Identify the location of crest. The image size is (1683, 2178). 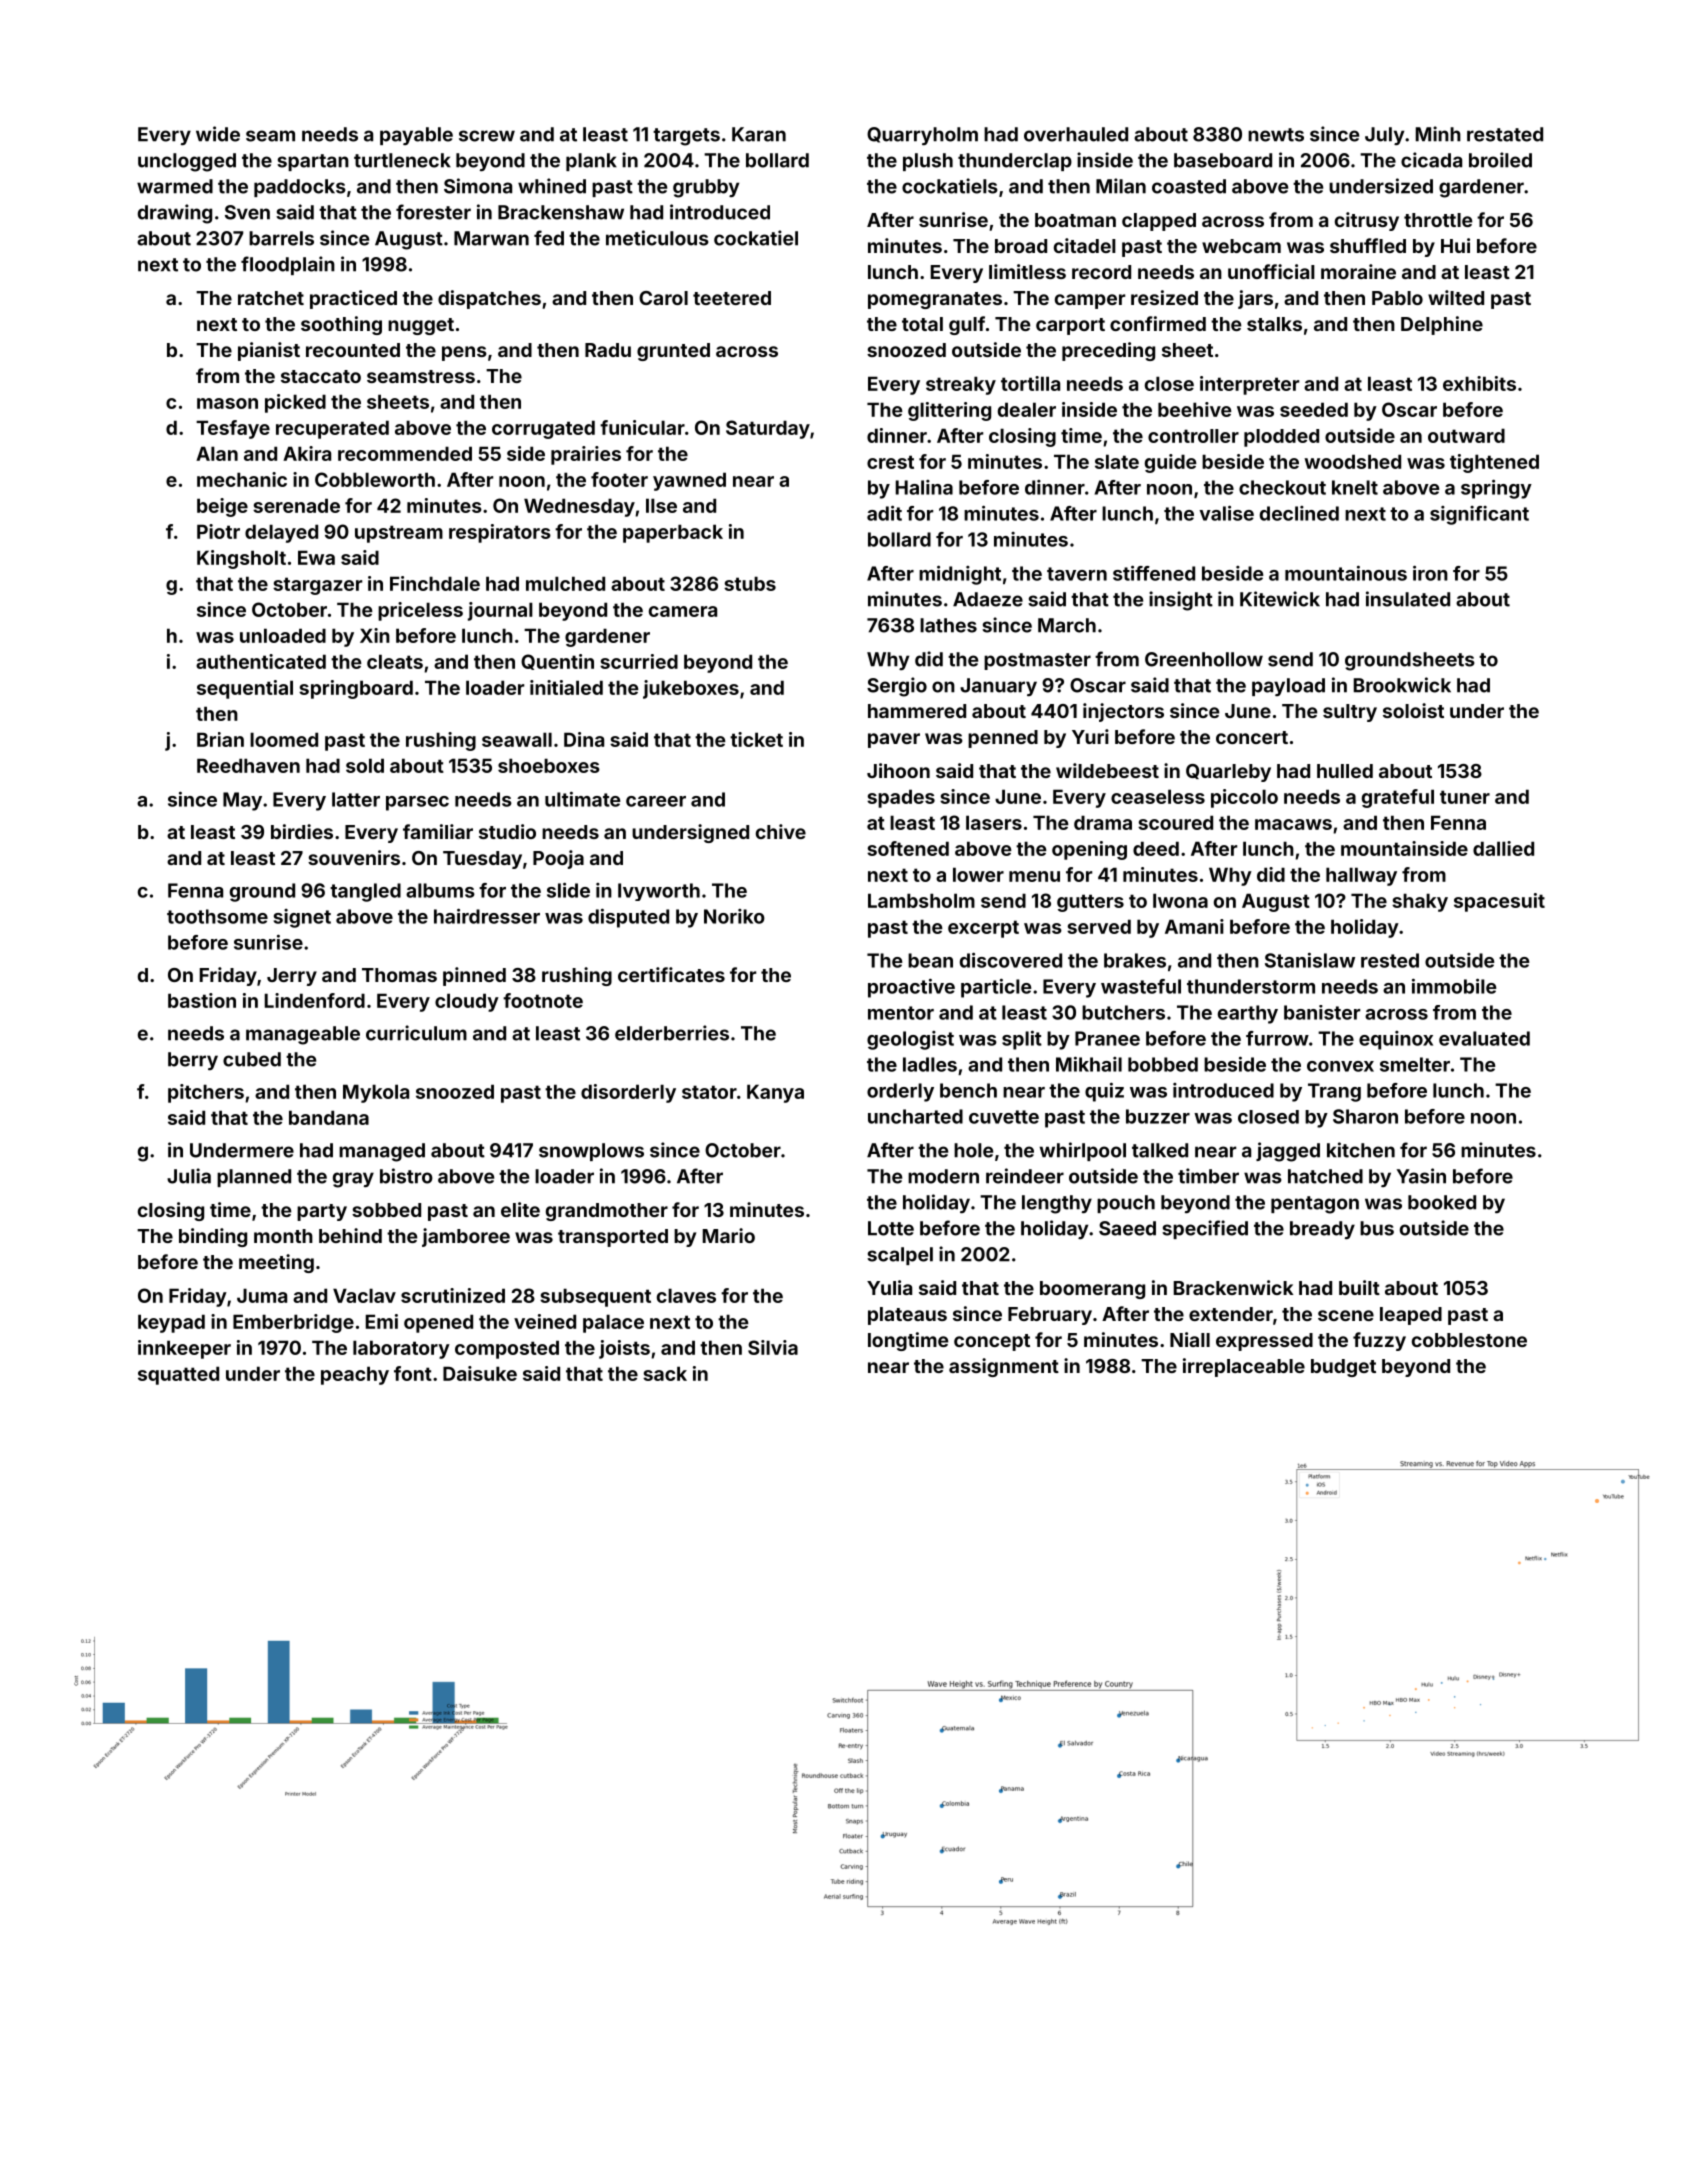
(890, 462).
